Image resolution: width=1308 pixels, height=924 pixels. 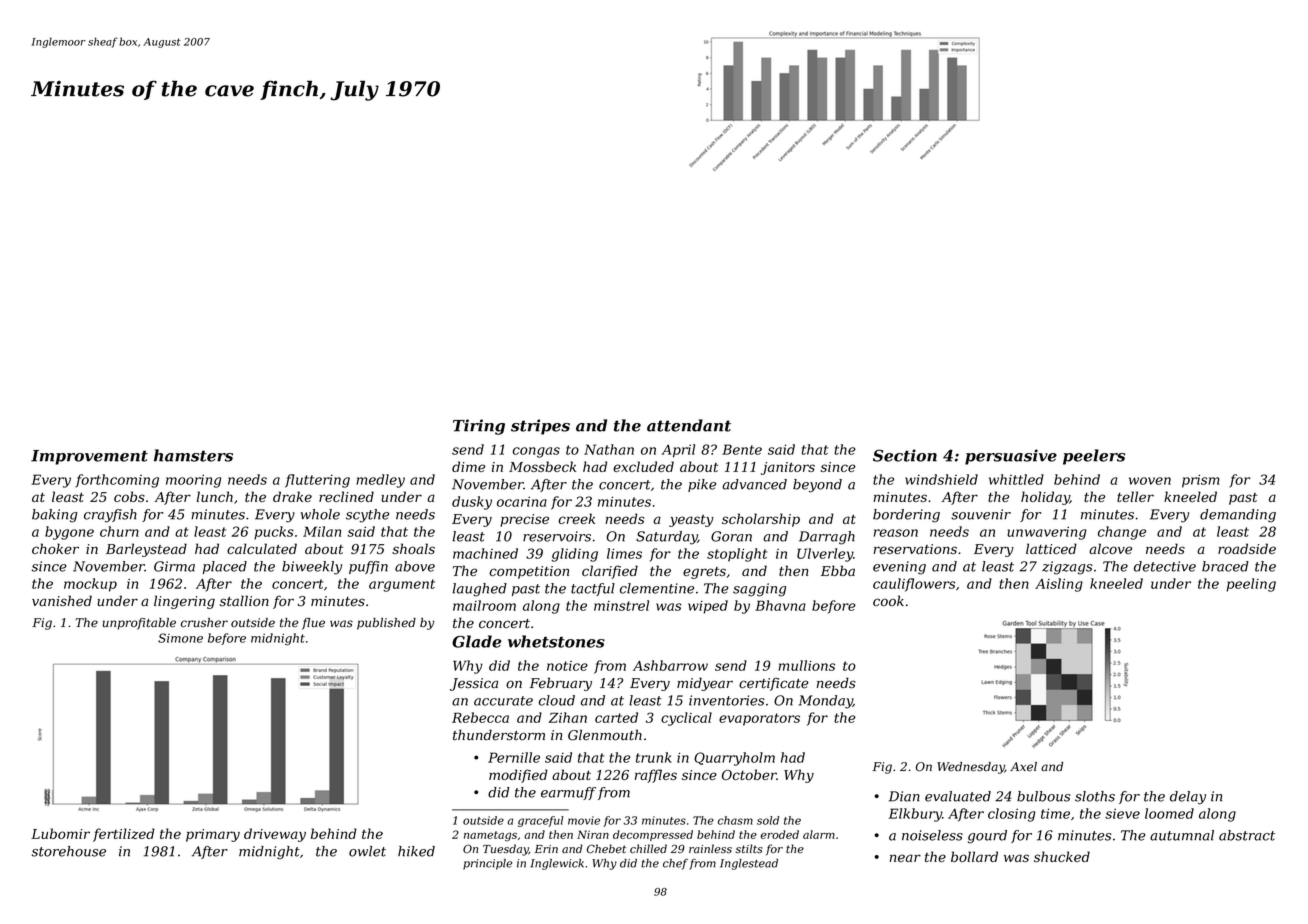 I want to click on mullions, so click(x=806, y=665).
